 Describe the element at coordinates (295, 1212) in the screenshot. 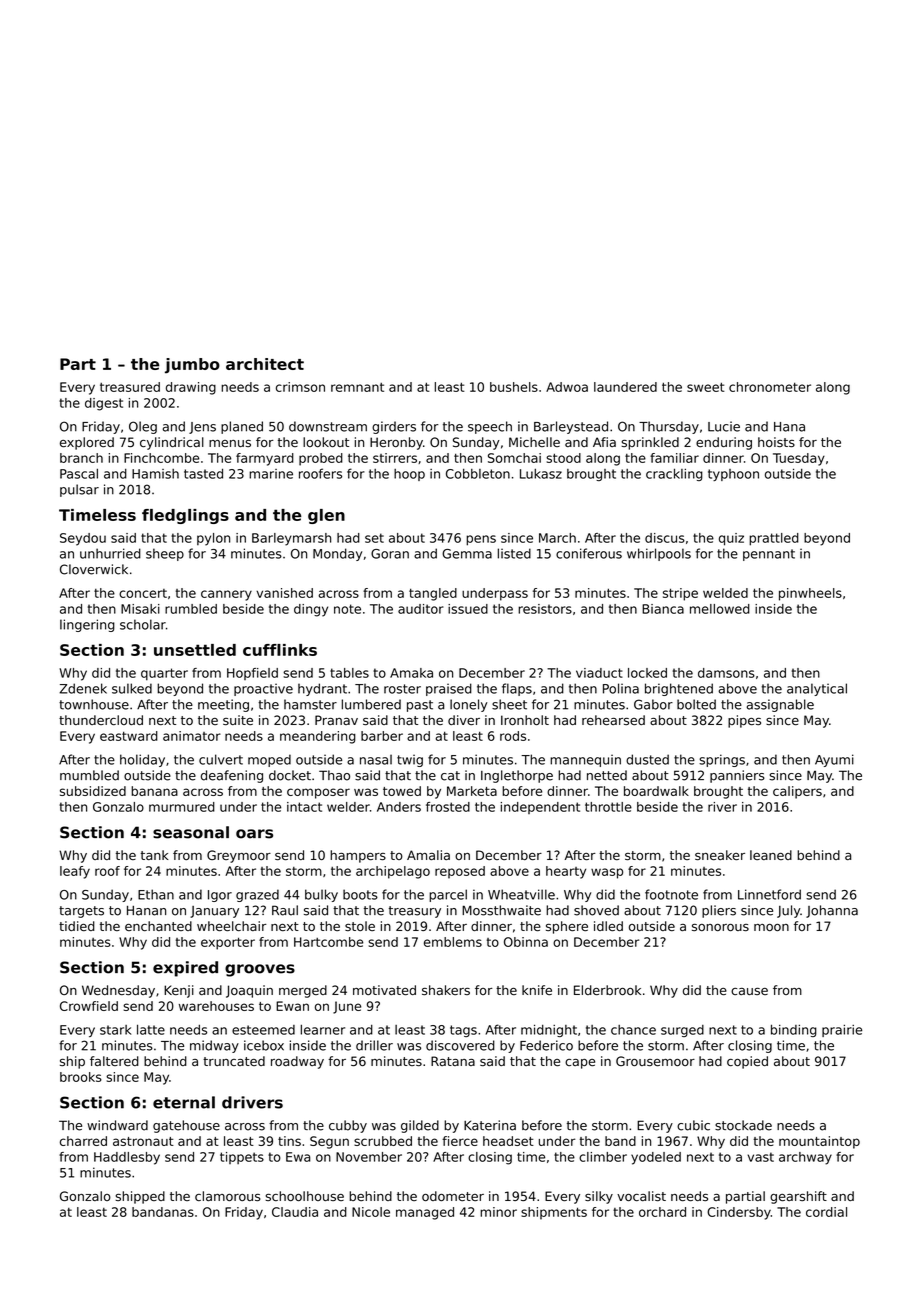

I see `Claudia` at that location.
